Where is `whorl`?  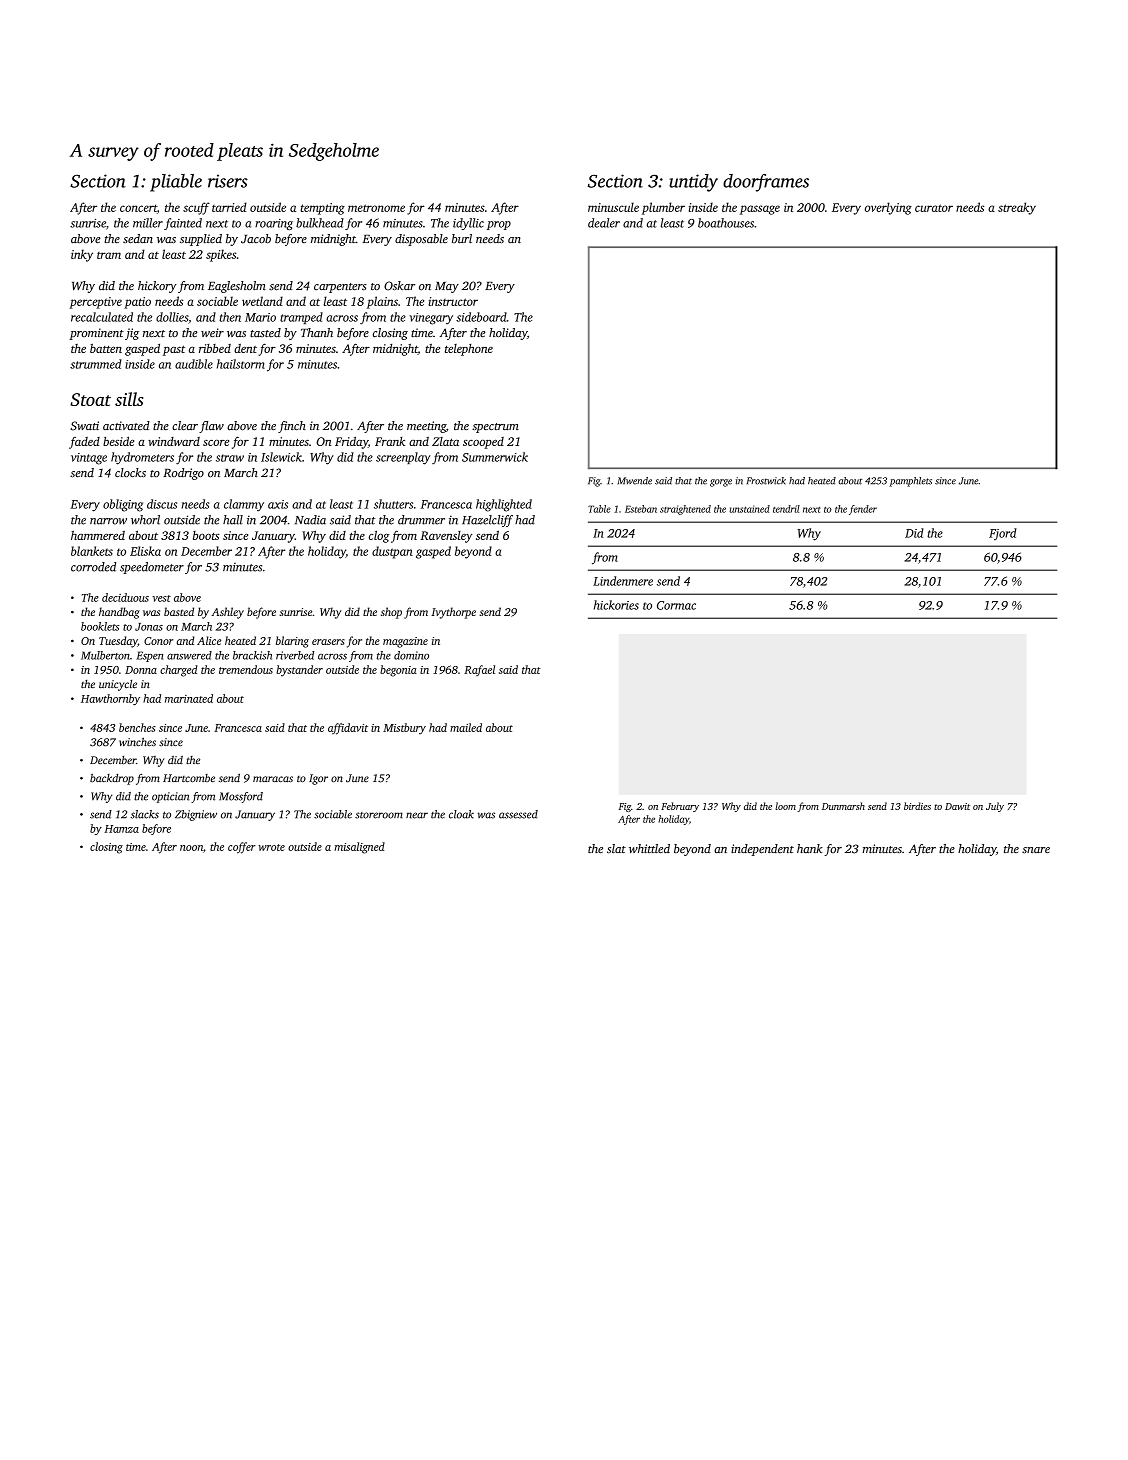 whorl is located at coordinates (145, 520).
